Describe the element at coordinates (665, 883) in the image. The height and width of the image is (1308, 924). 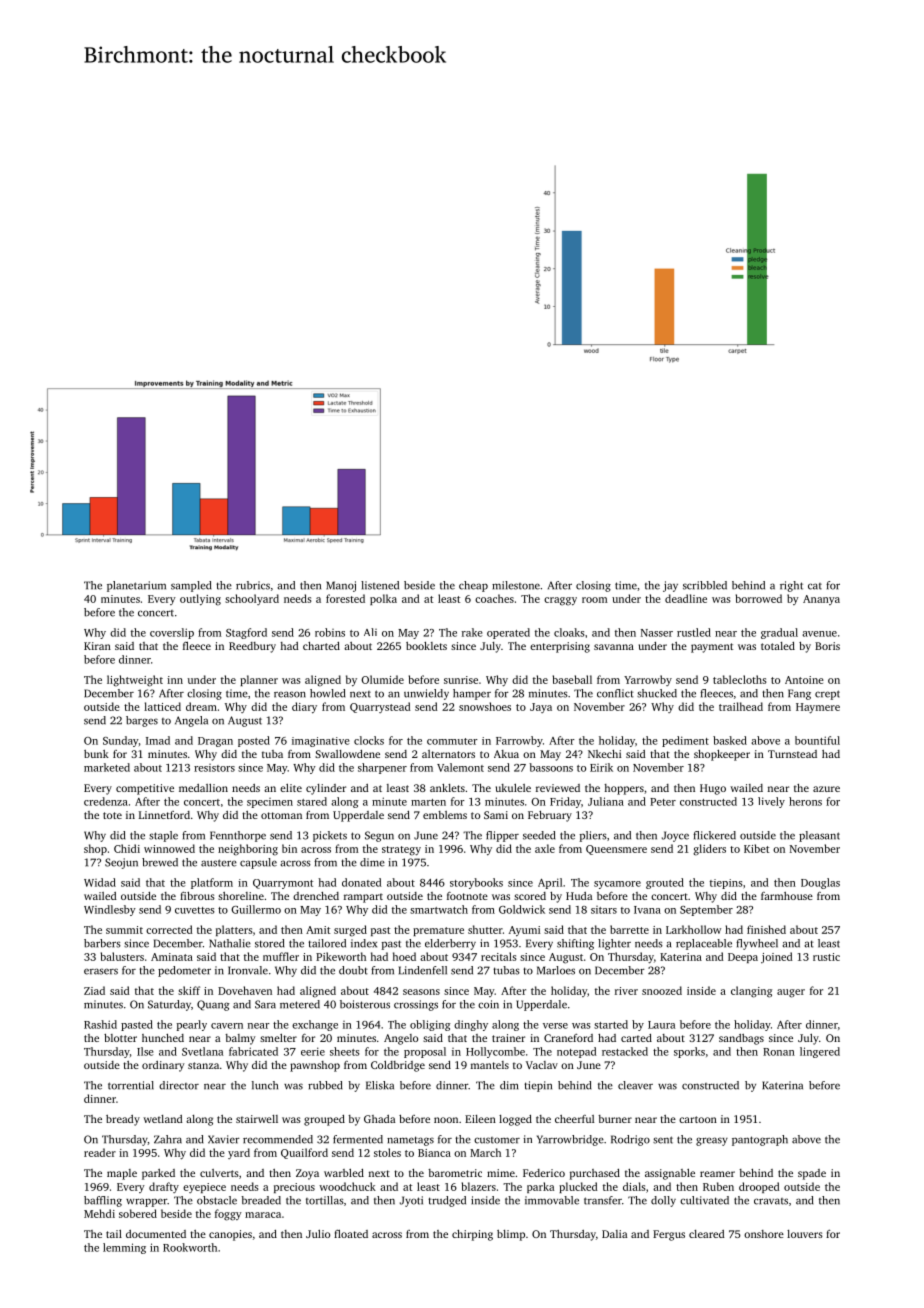
I see `grouted` at that location.
